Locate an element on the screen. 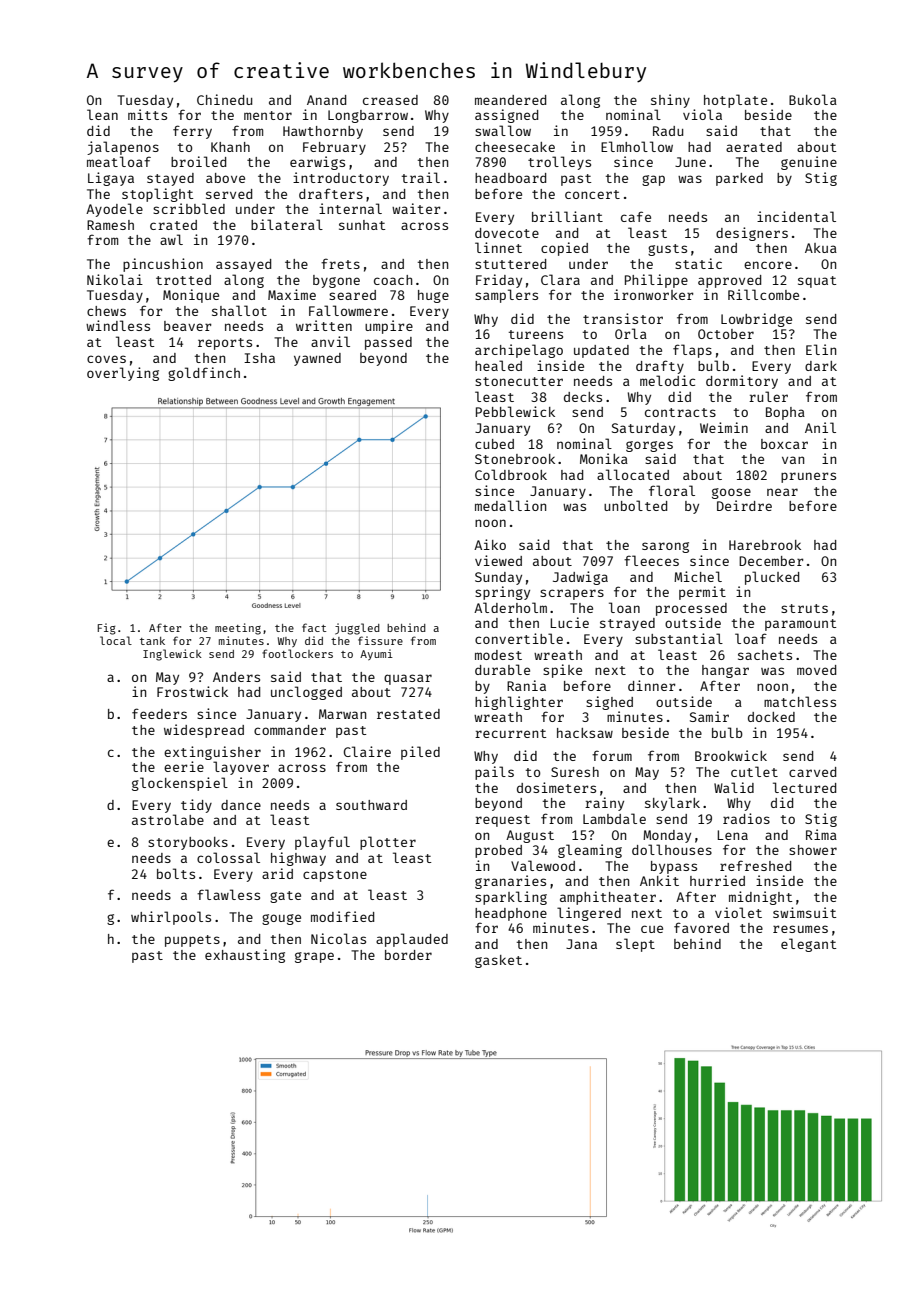 This screenshot has height=1308, width=924. overlying is located at coordinates (123, 374).
